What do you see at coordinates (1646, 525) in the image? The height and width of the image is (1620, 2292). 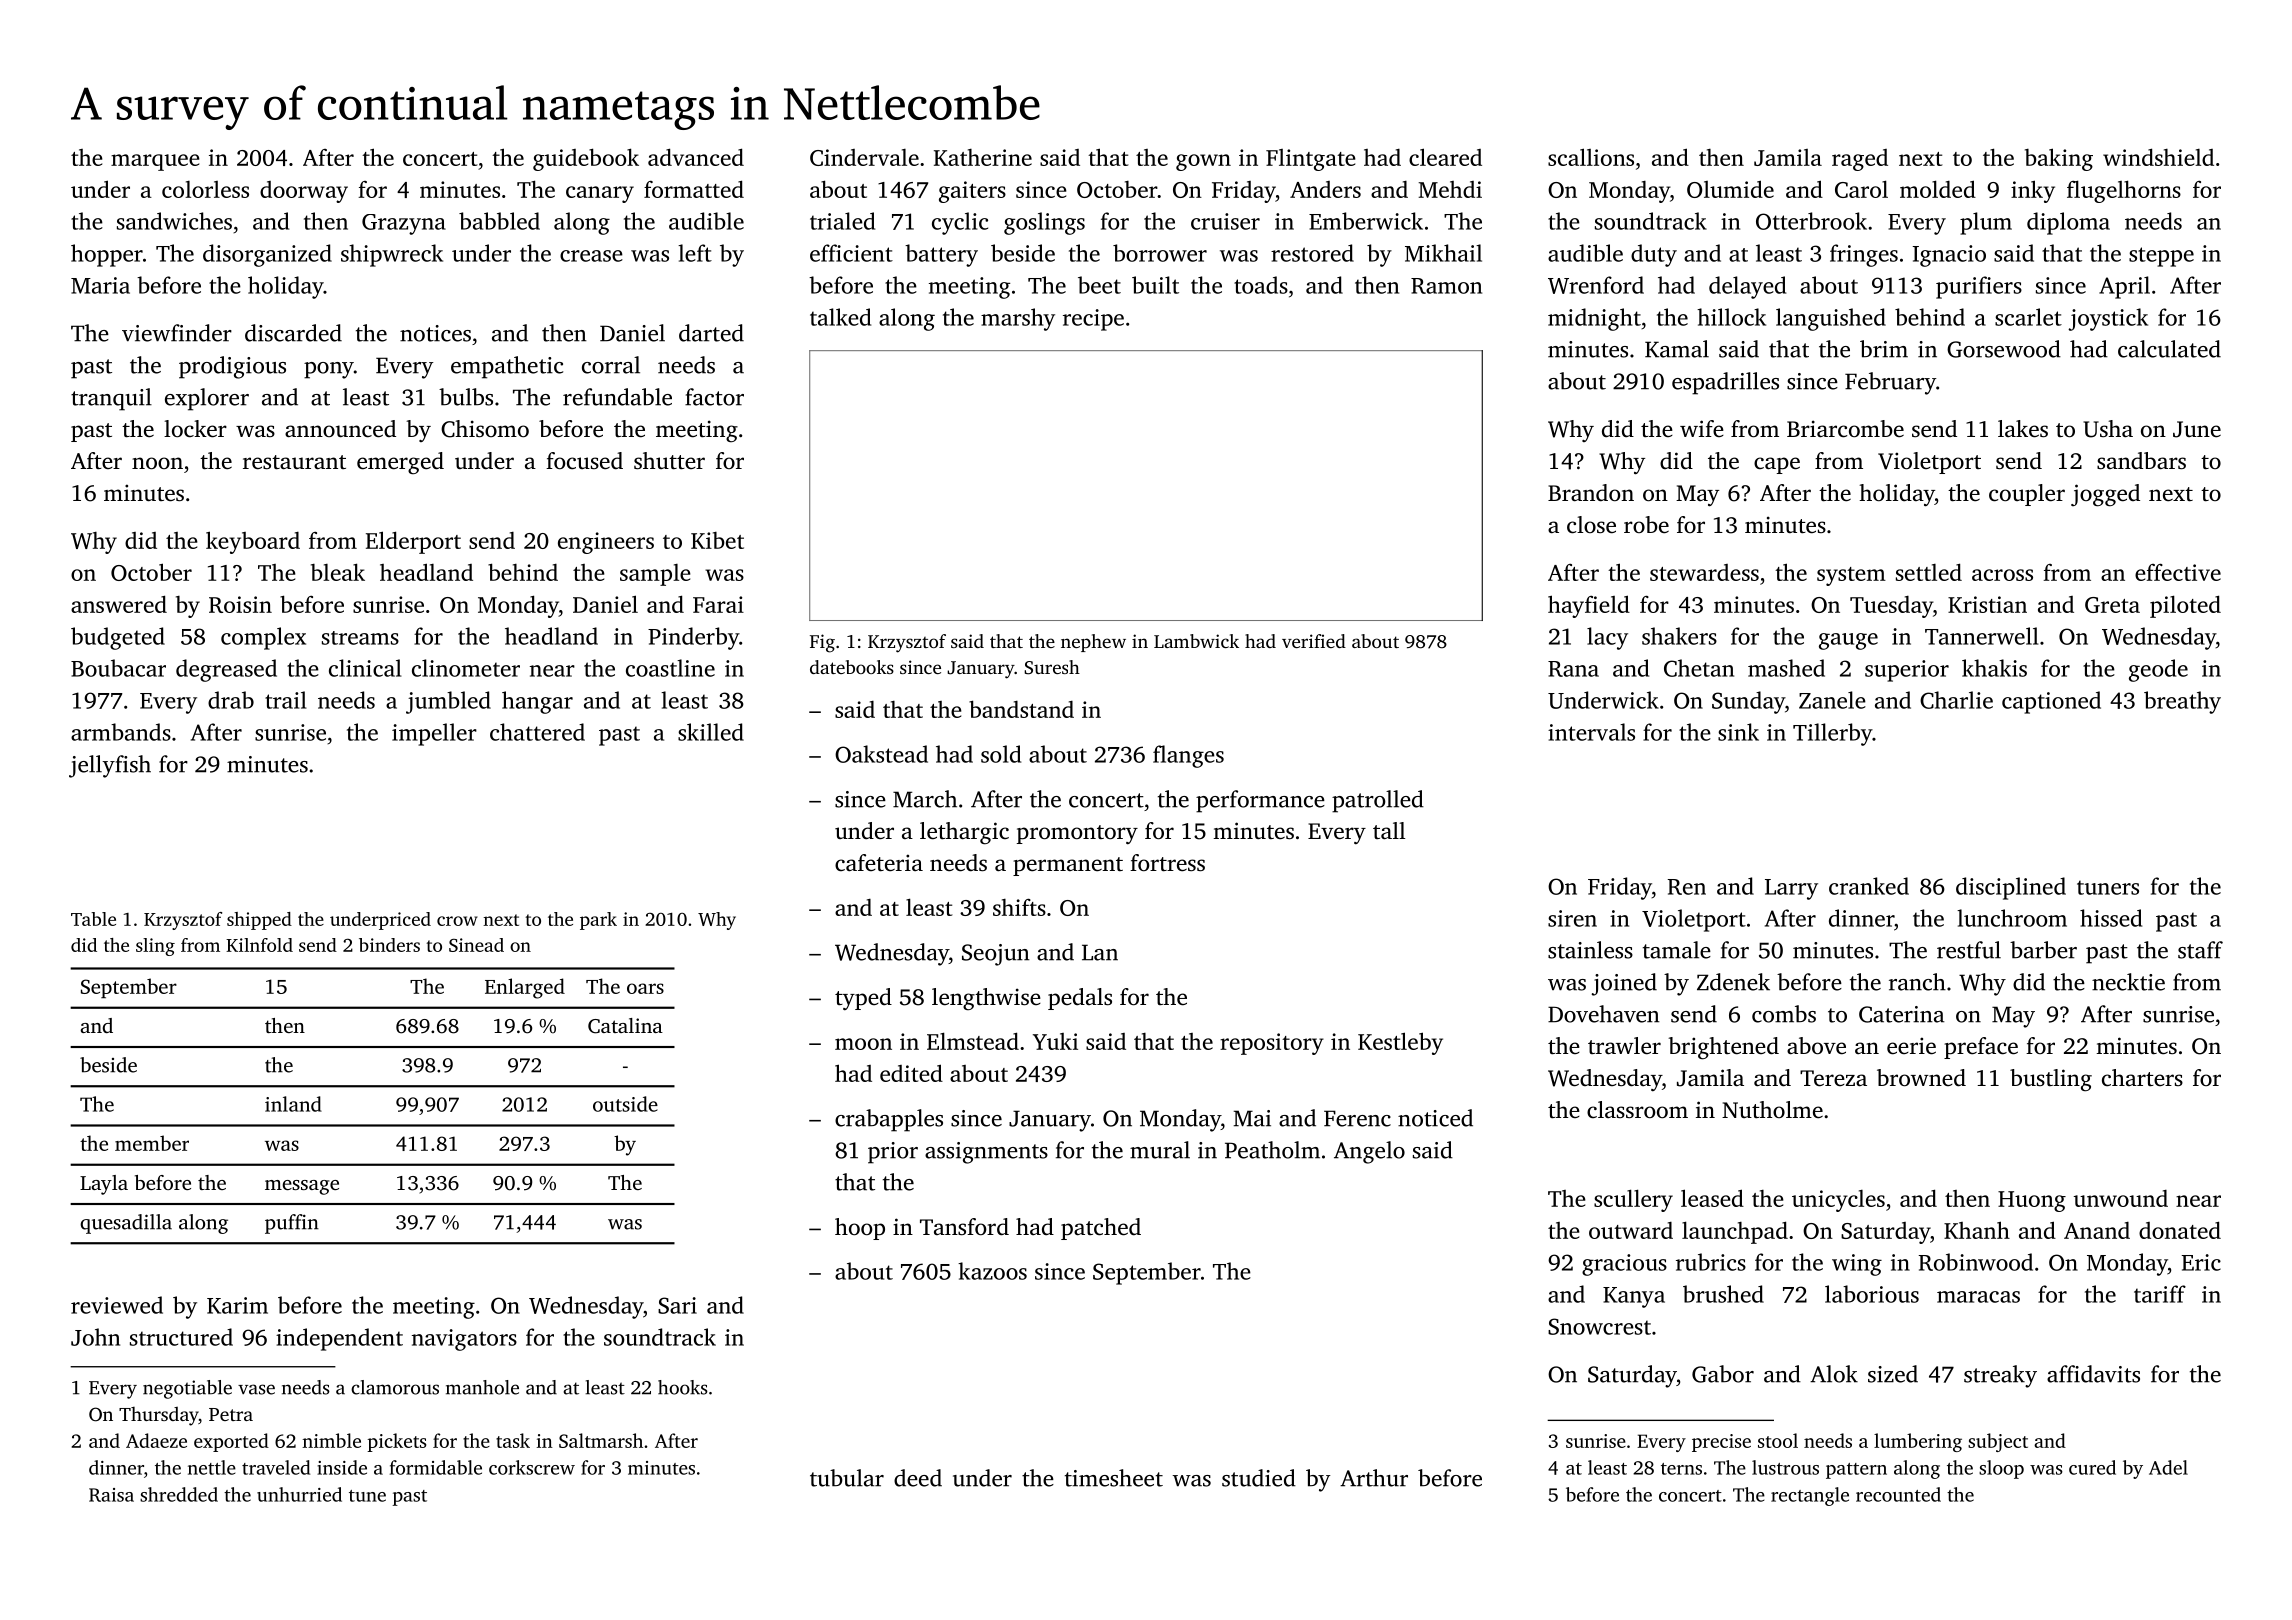 I see `robe` at bounding box center [1646, 525].
